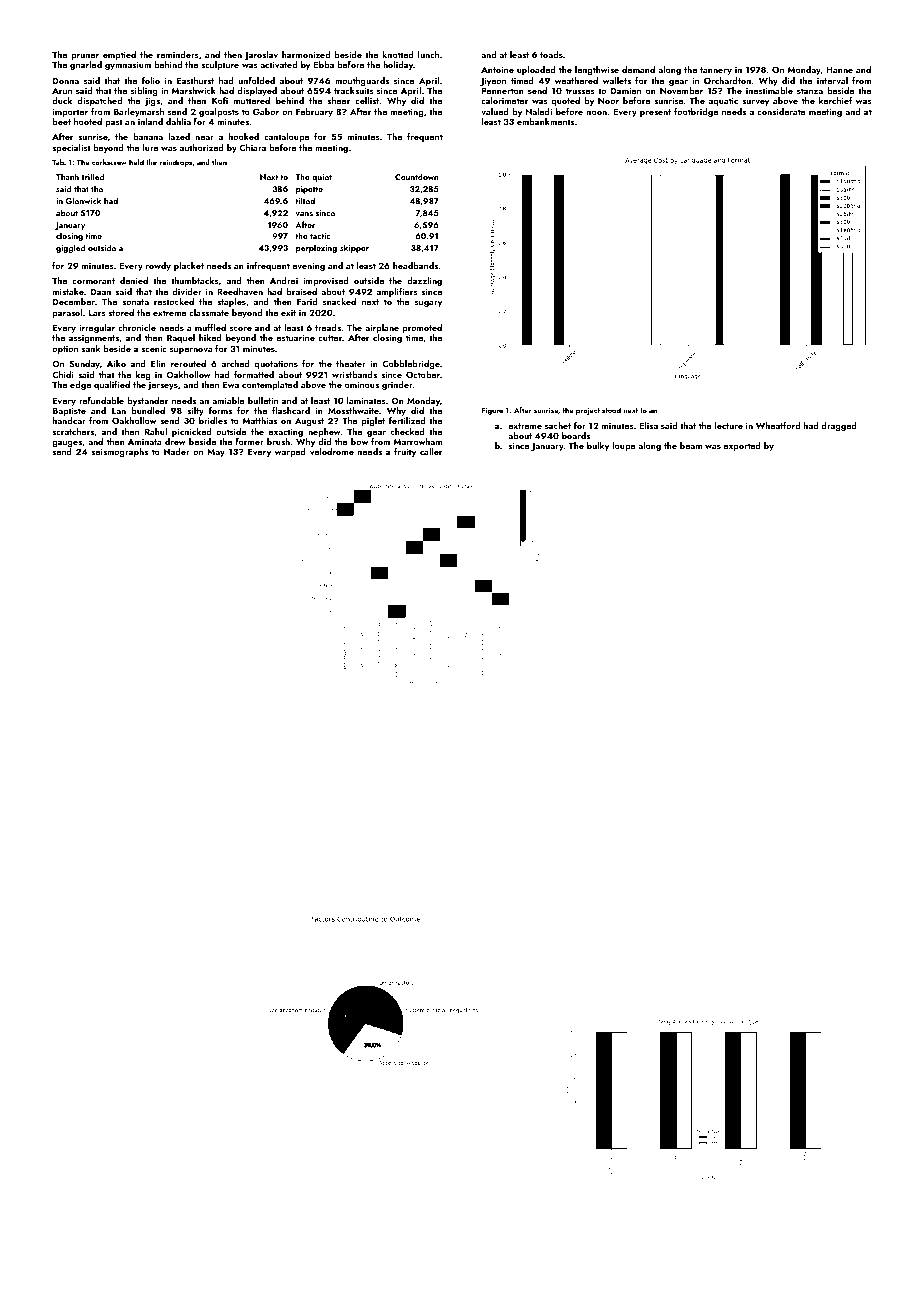 This screenshot has width=924, height=1308. Describe the element at coordinates (322, 178) in the screenshot. I see `quiet` at that location.
